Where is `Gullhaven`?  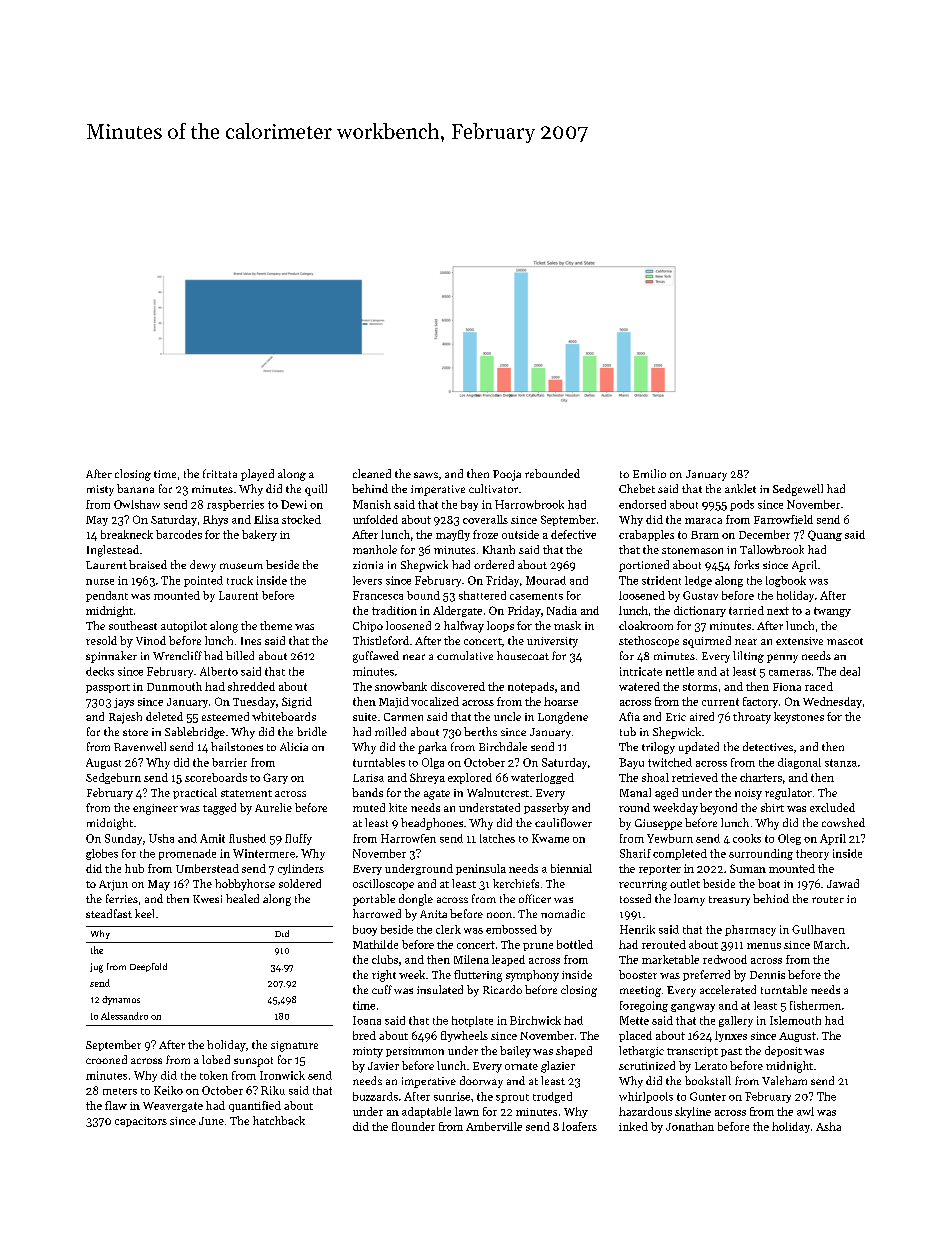 Gullhaven is located at coordinates (818, 929).
